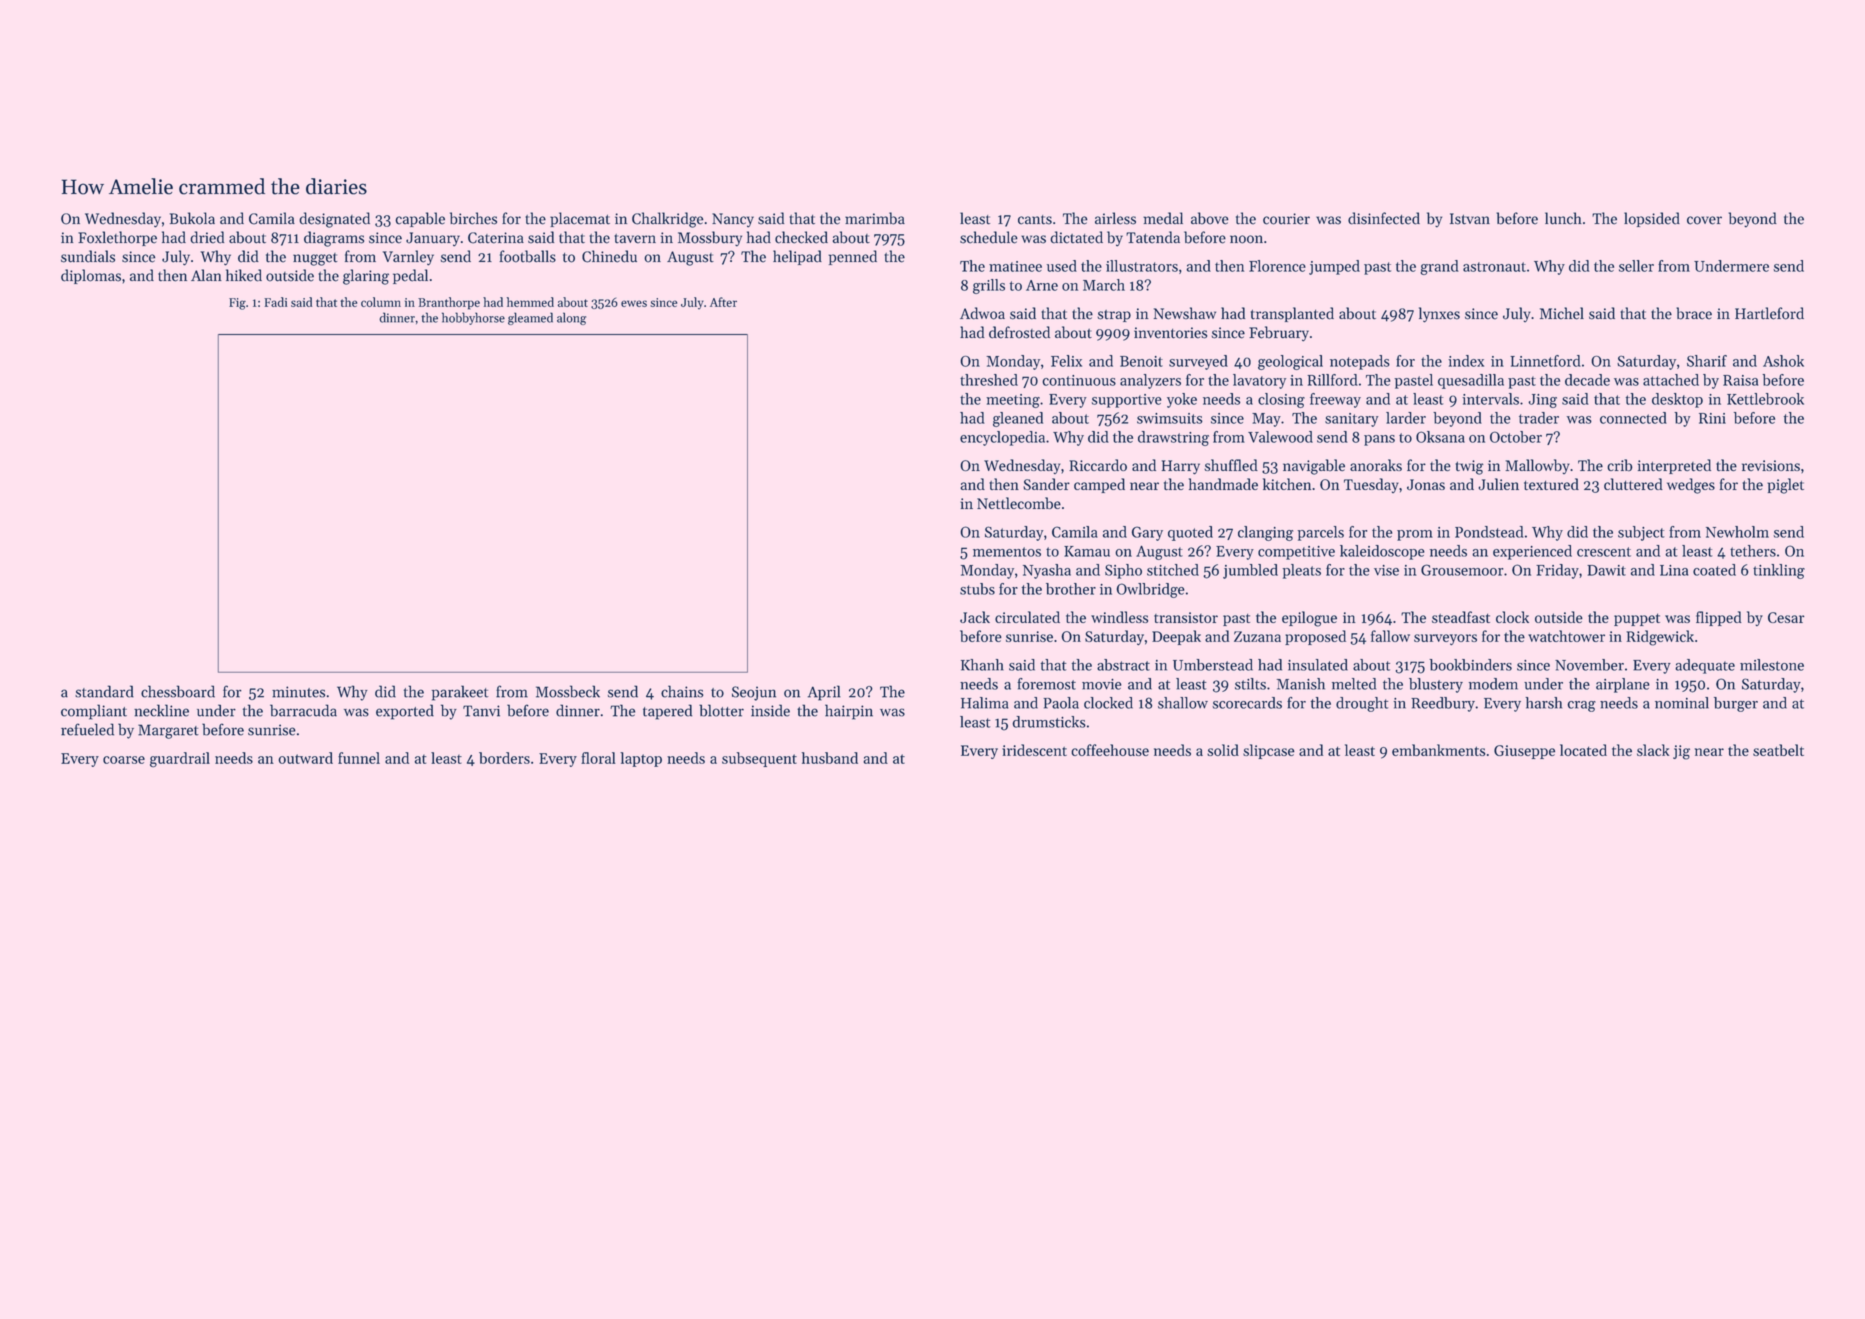 This screenshot has width=1865, height=1319. Describe the element at coordinates (1007, 552) in the screenshot. I see `mementos` at that location.
